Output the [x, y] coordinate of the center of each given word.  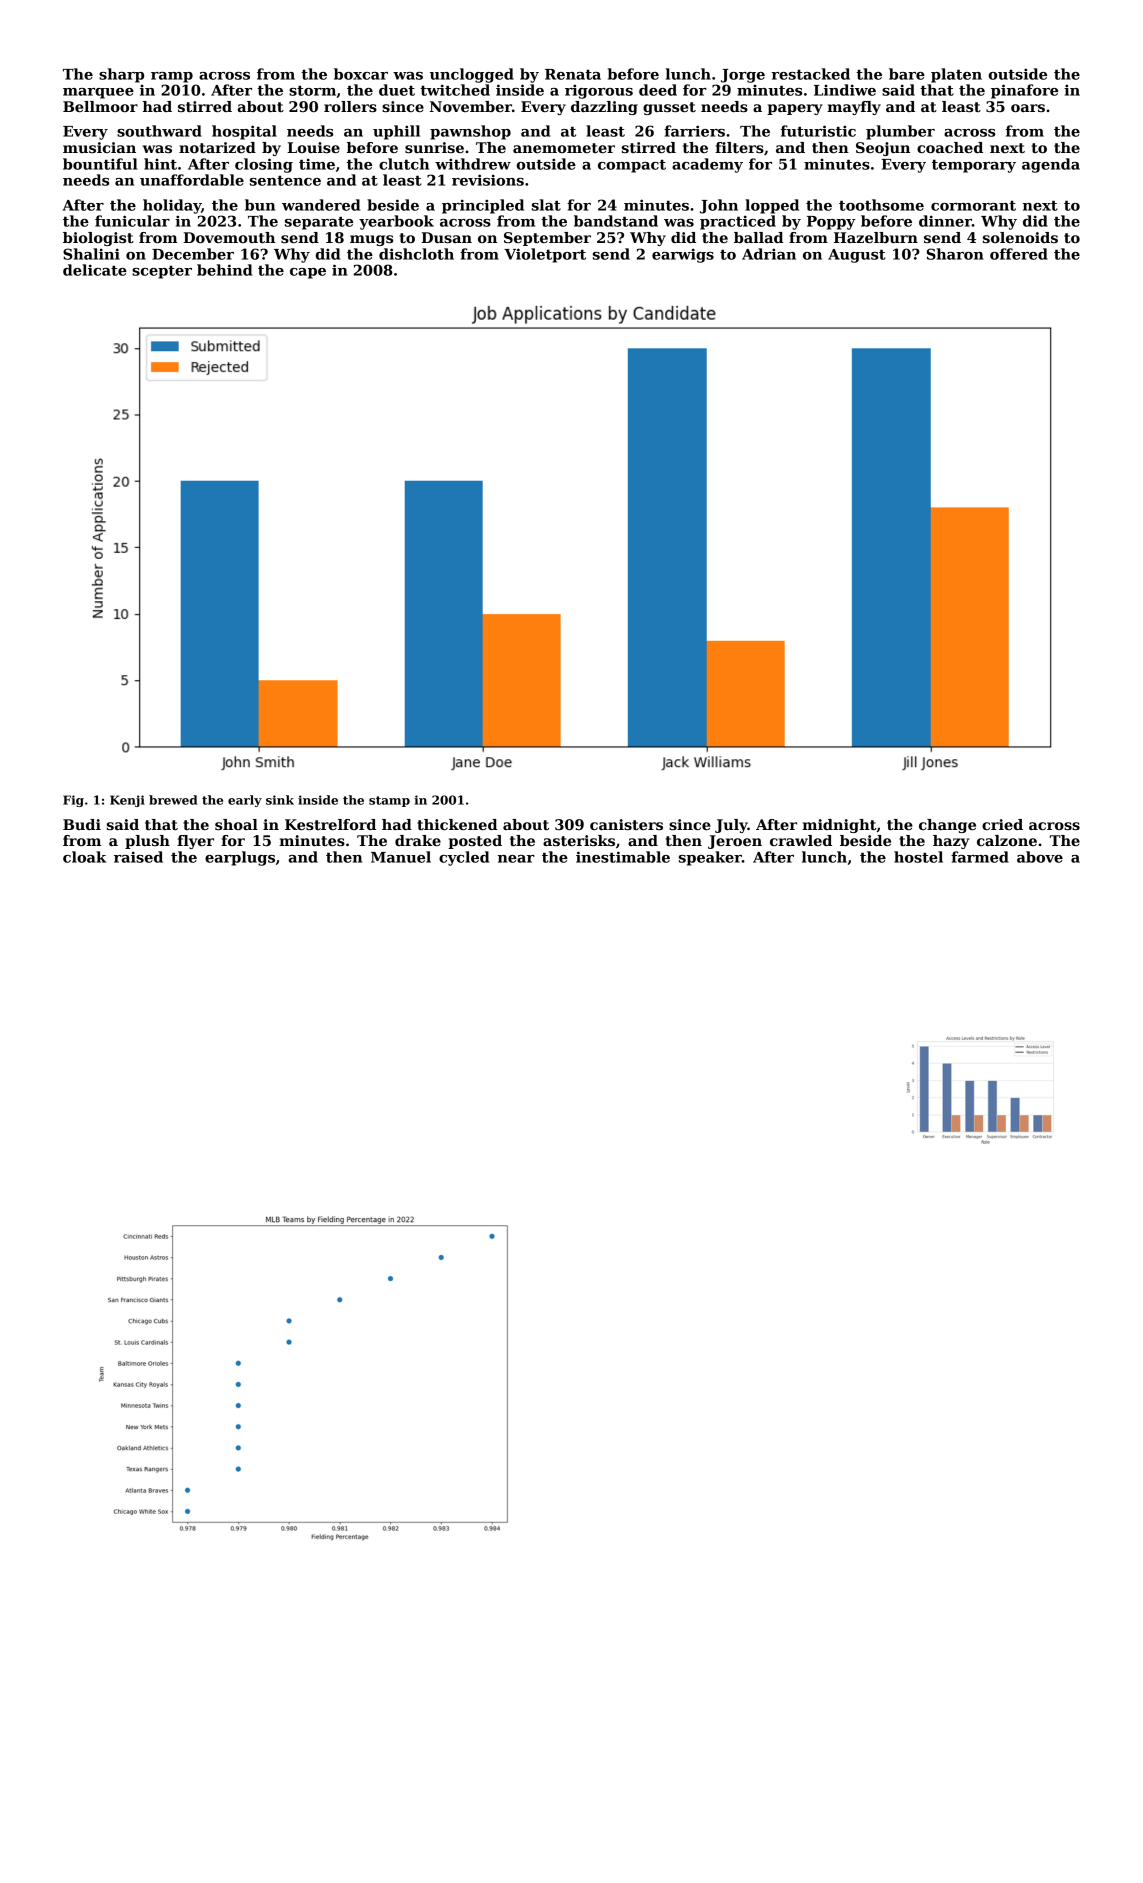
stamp [389, 801]
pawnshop [470, 132]
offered [1019, 254]
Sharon [955, 254]
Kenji [127, 801]
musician [99, 147]
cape [308, 273]
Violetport [545, 255]
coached [950, 147]
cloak [84, 857]
